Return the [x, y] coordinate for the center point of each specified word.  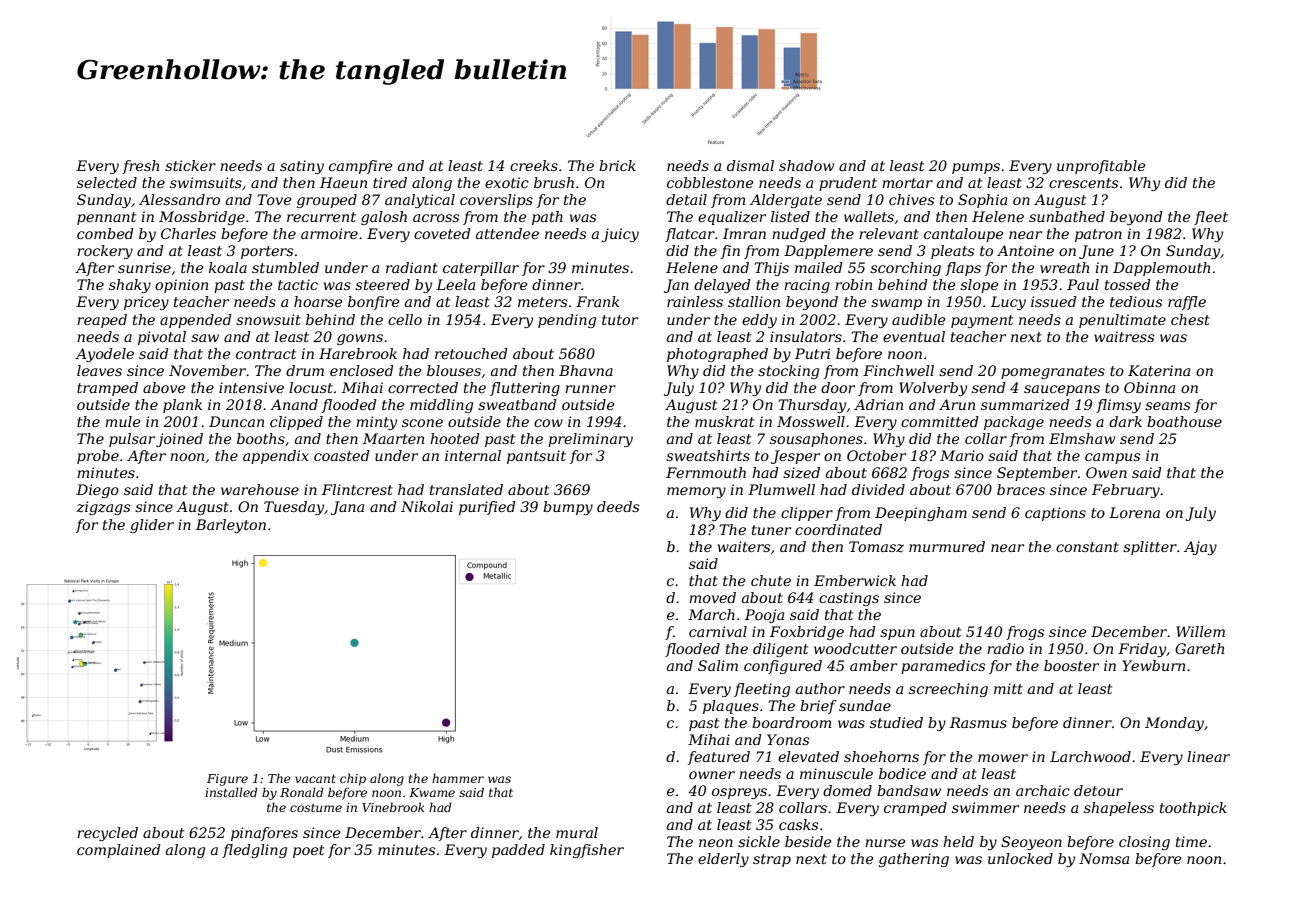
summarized [1025, 405]
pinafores [264, 834]
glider [152, 526]
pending [567, 321]
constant [1087, 547]
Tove [274, 199]
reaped [102, 321]
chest [1190, 319]
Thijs [771, 269]
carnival [718, 631]
